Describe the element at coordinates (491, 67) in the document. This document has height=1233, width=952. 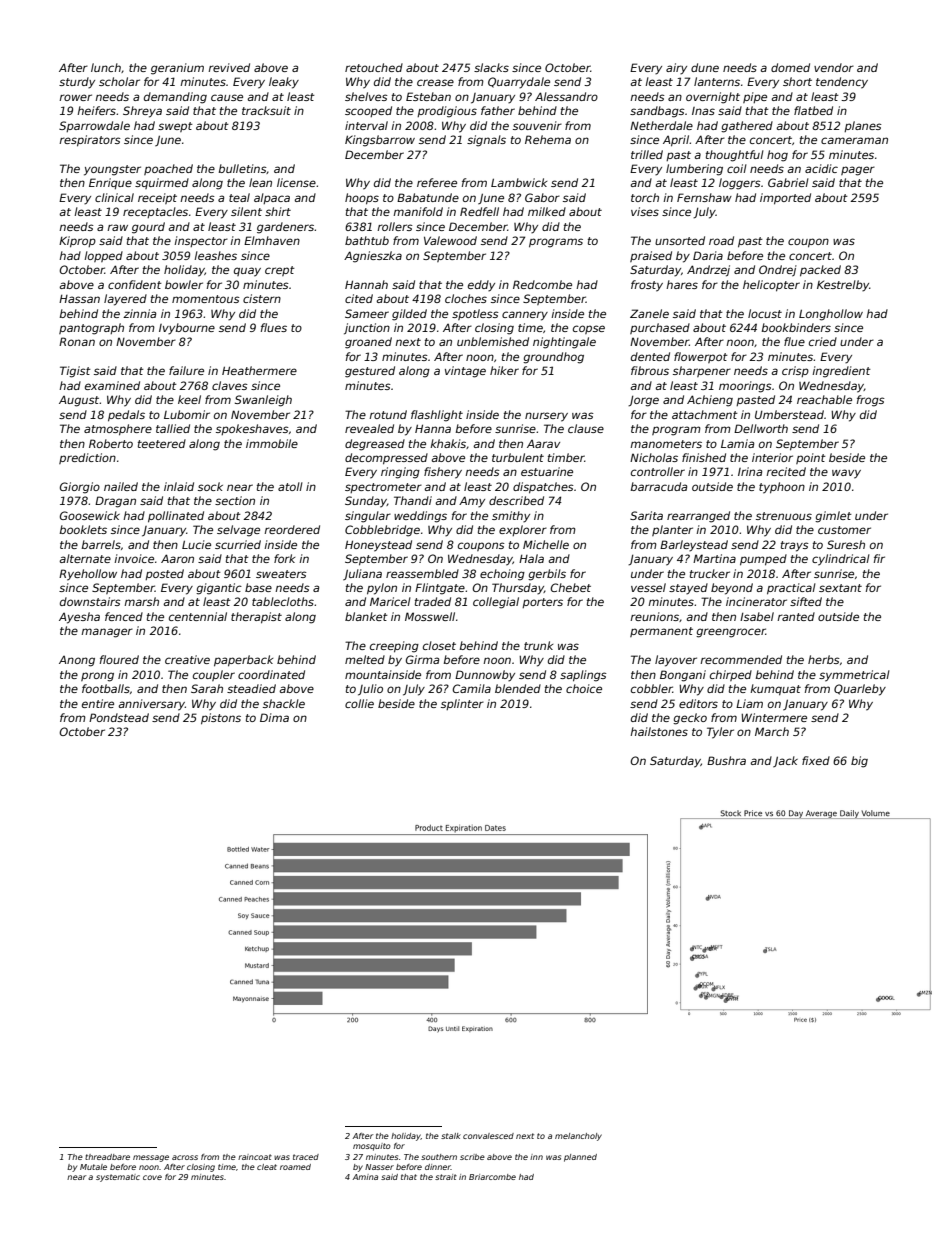
I see `slacks` at that location.
